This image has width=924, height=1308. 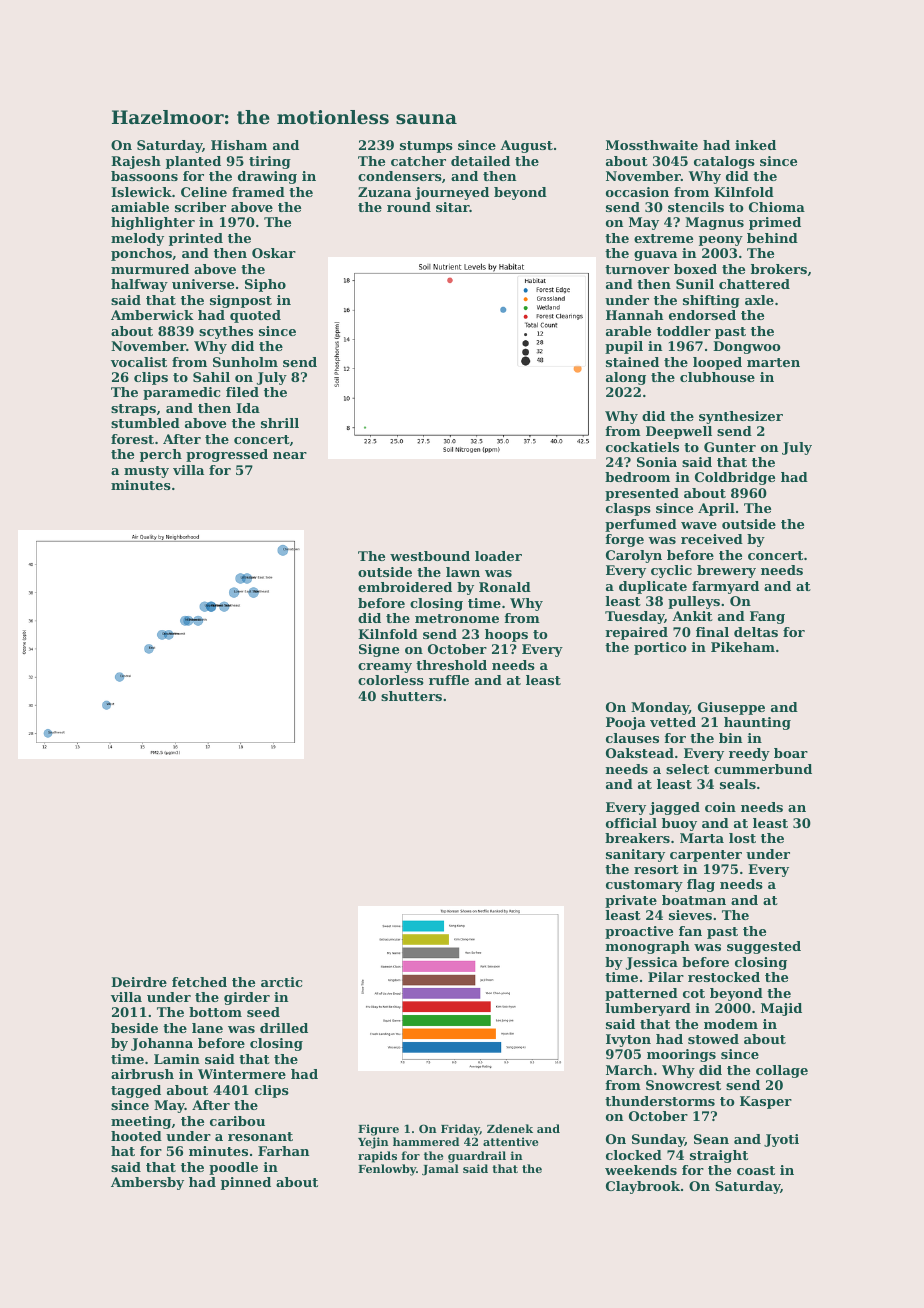 What do you see at coordinates (377, 1157) in the image?
I see `rapids` at bounding box center [377, 1157].
